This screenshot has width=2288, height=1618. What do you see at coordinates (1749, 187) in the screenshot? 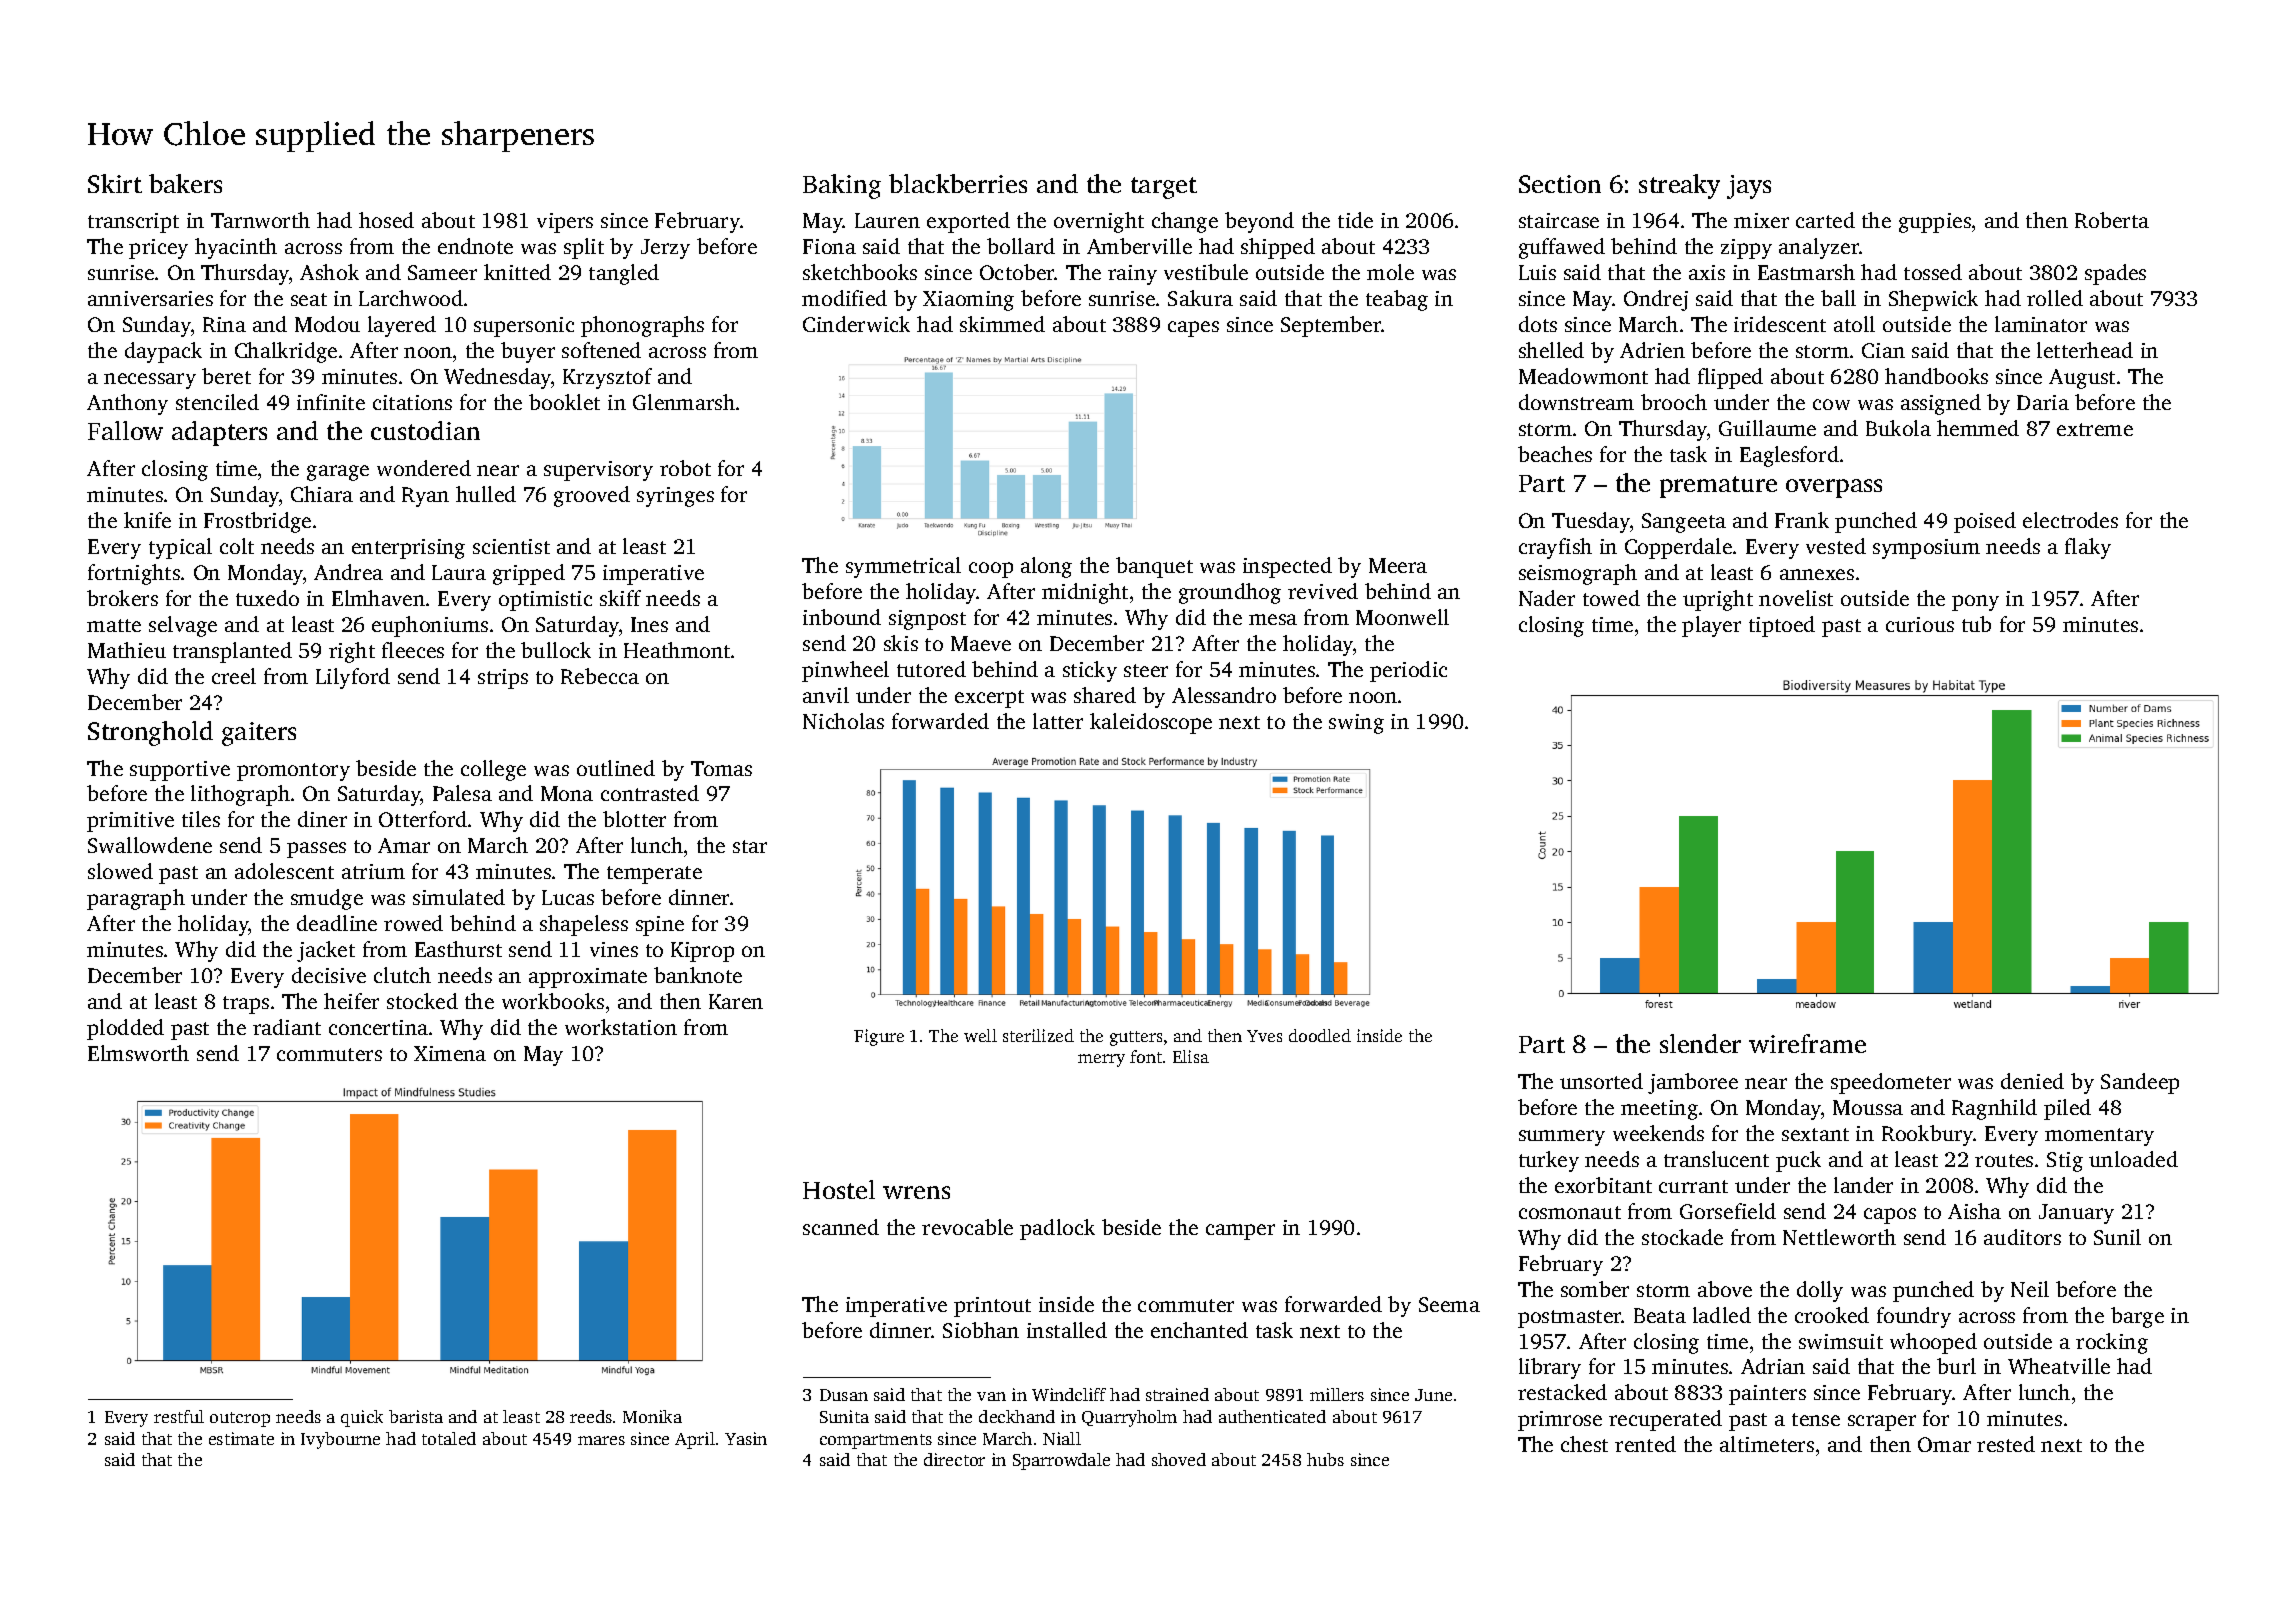
I see `jays` at bounding box center [1749, 187].
